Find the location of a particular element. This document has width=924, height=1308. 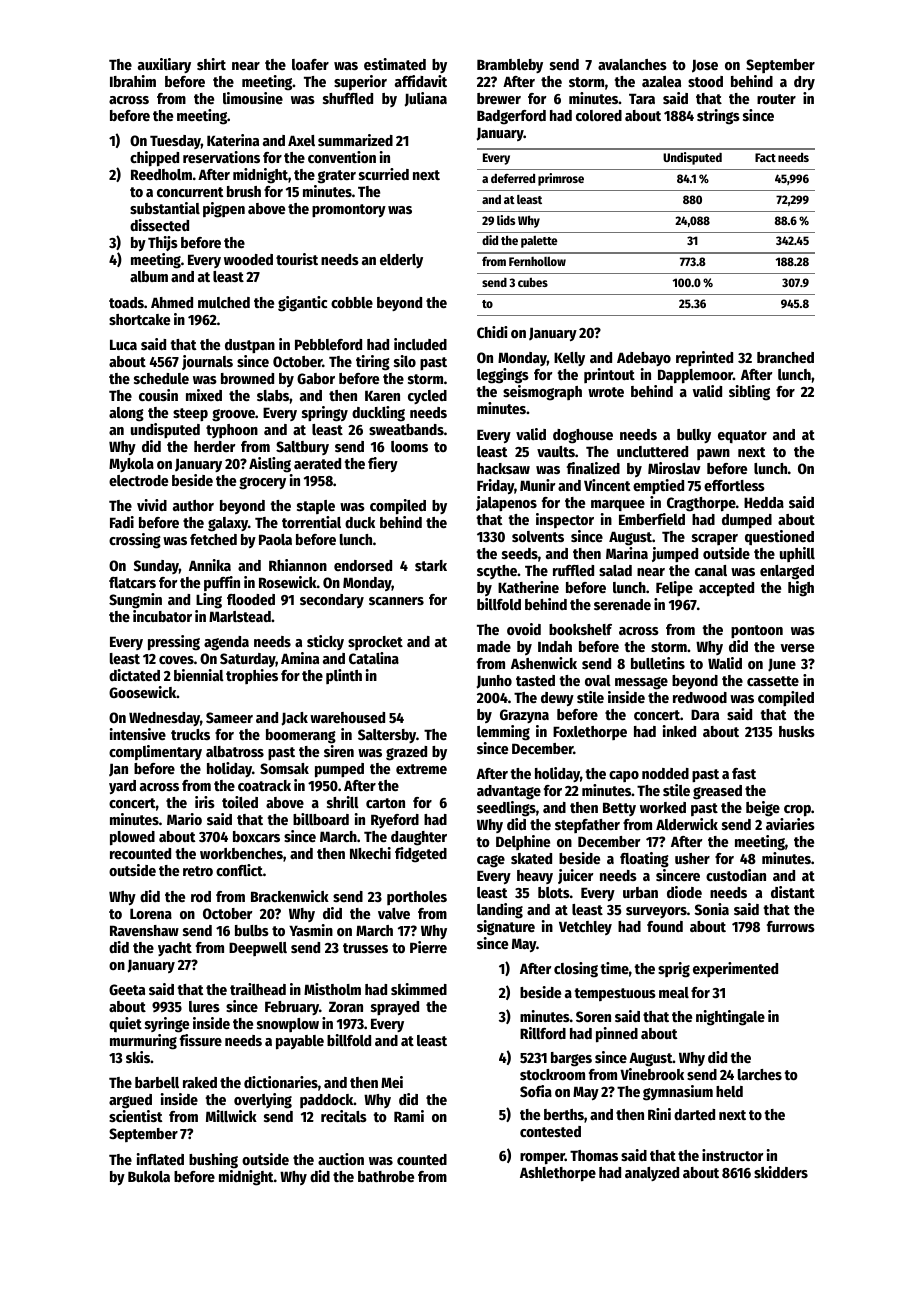

bushing is located at coordinates (213, 1161).
